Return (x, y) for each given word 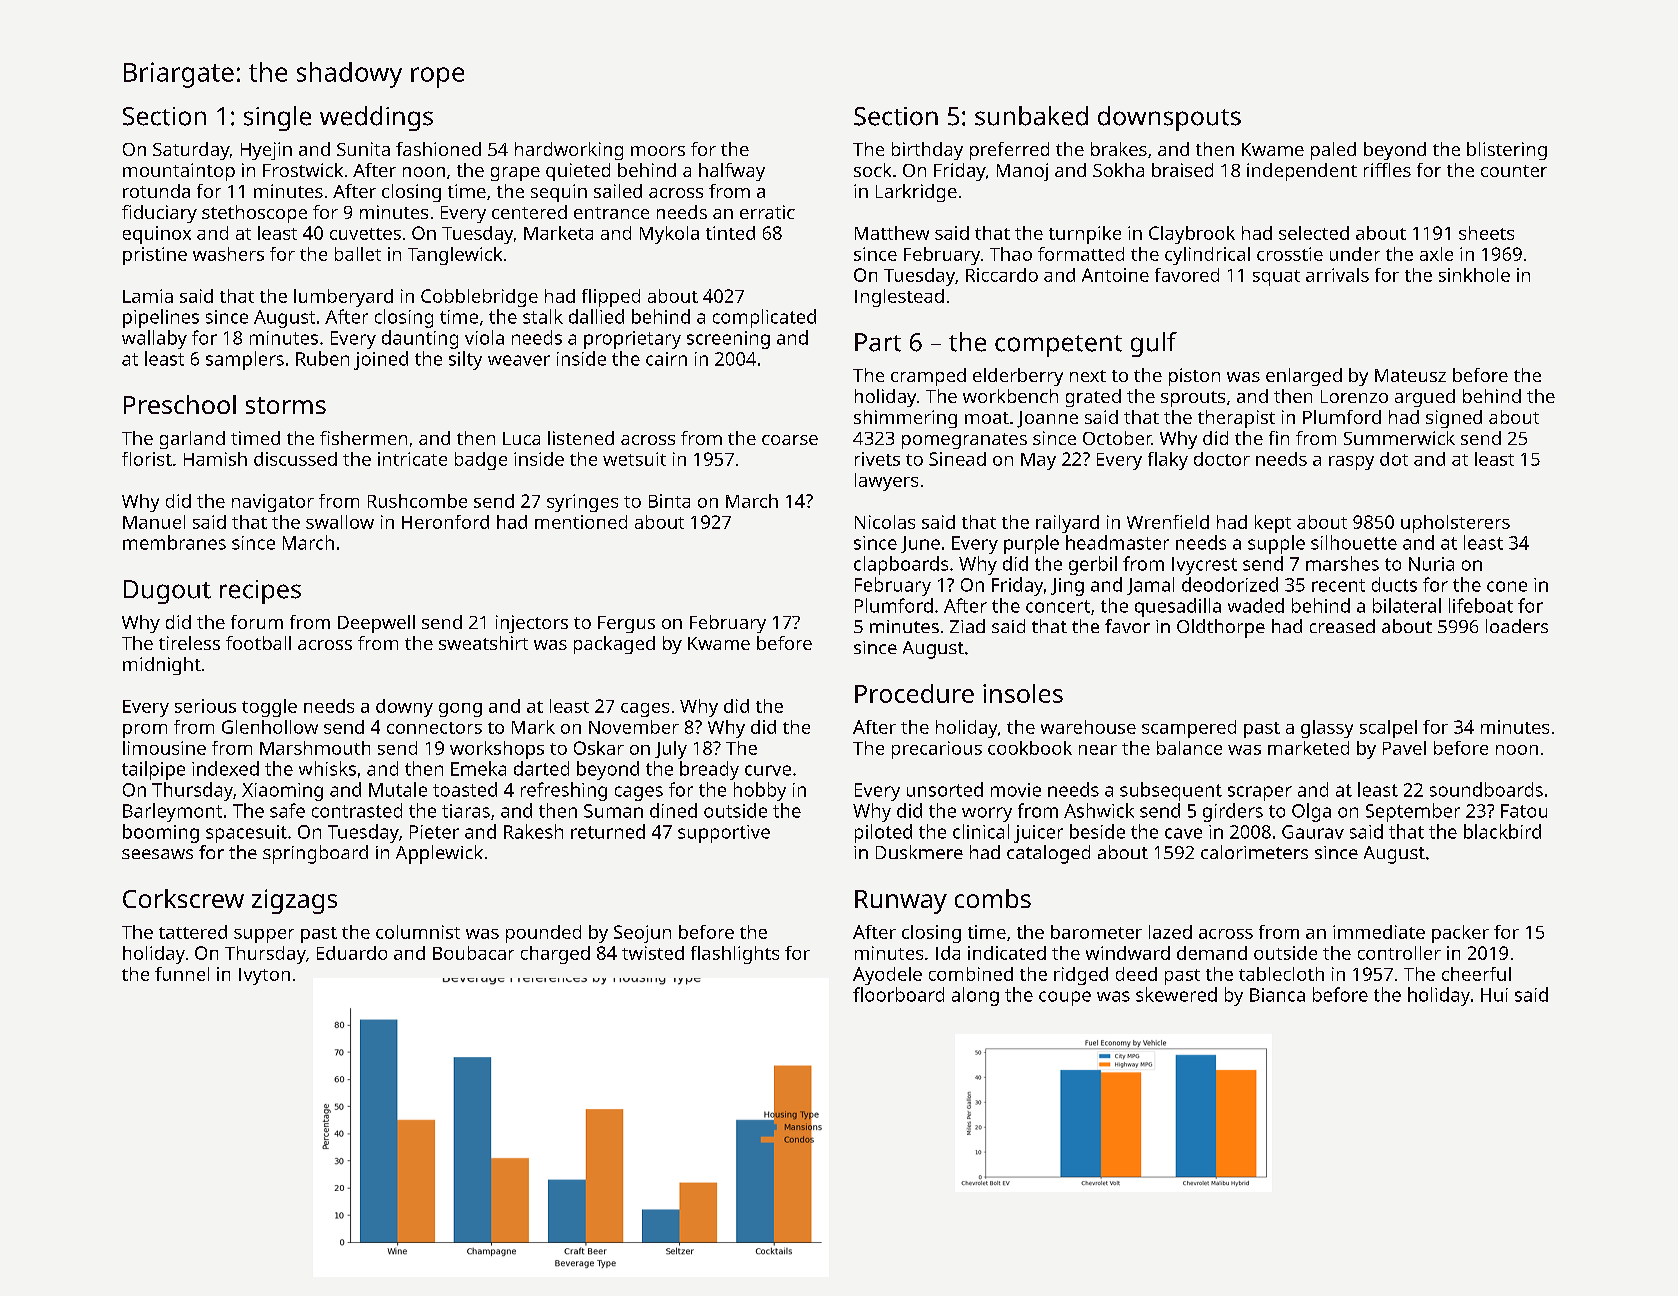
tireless (189, 643)
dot (1394, 459)
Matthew (892, 233)
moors (658, 151)
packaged (614, 645)
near (1098, 750)
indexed (225, 768)
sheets (1486, 233)
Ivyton (264, 976)
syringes (582, 503)
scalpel (1388, 729)
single (277, 118)
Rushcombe (417, 501)
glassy (1327, 729)
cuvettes (365, 234)
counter (1514, 171)
